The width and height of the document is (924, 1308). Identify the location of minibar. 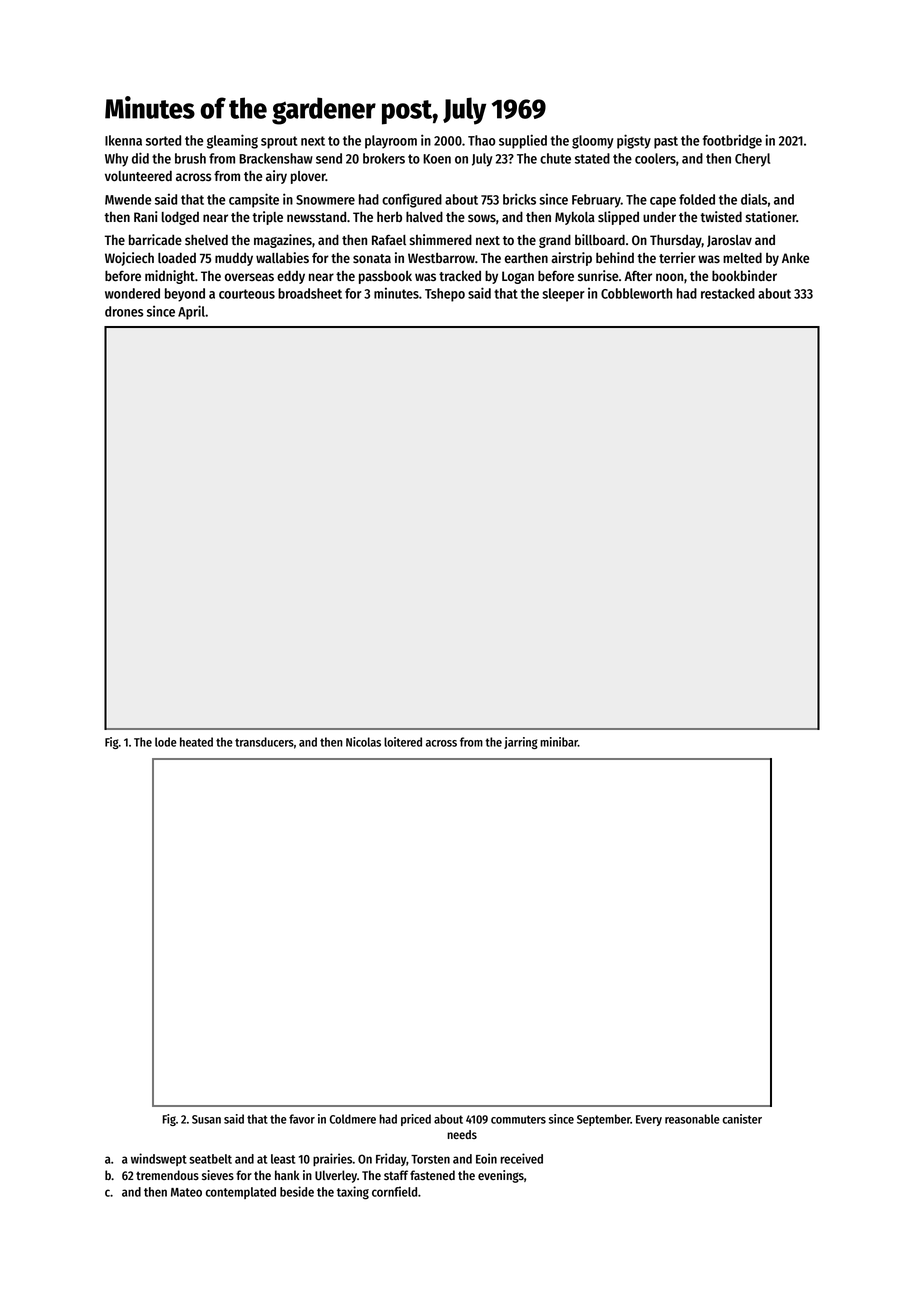
(559, 742).
